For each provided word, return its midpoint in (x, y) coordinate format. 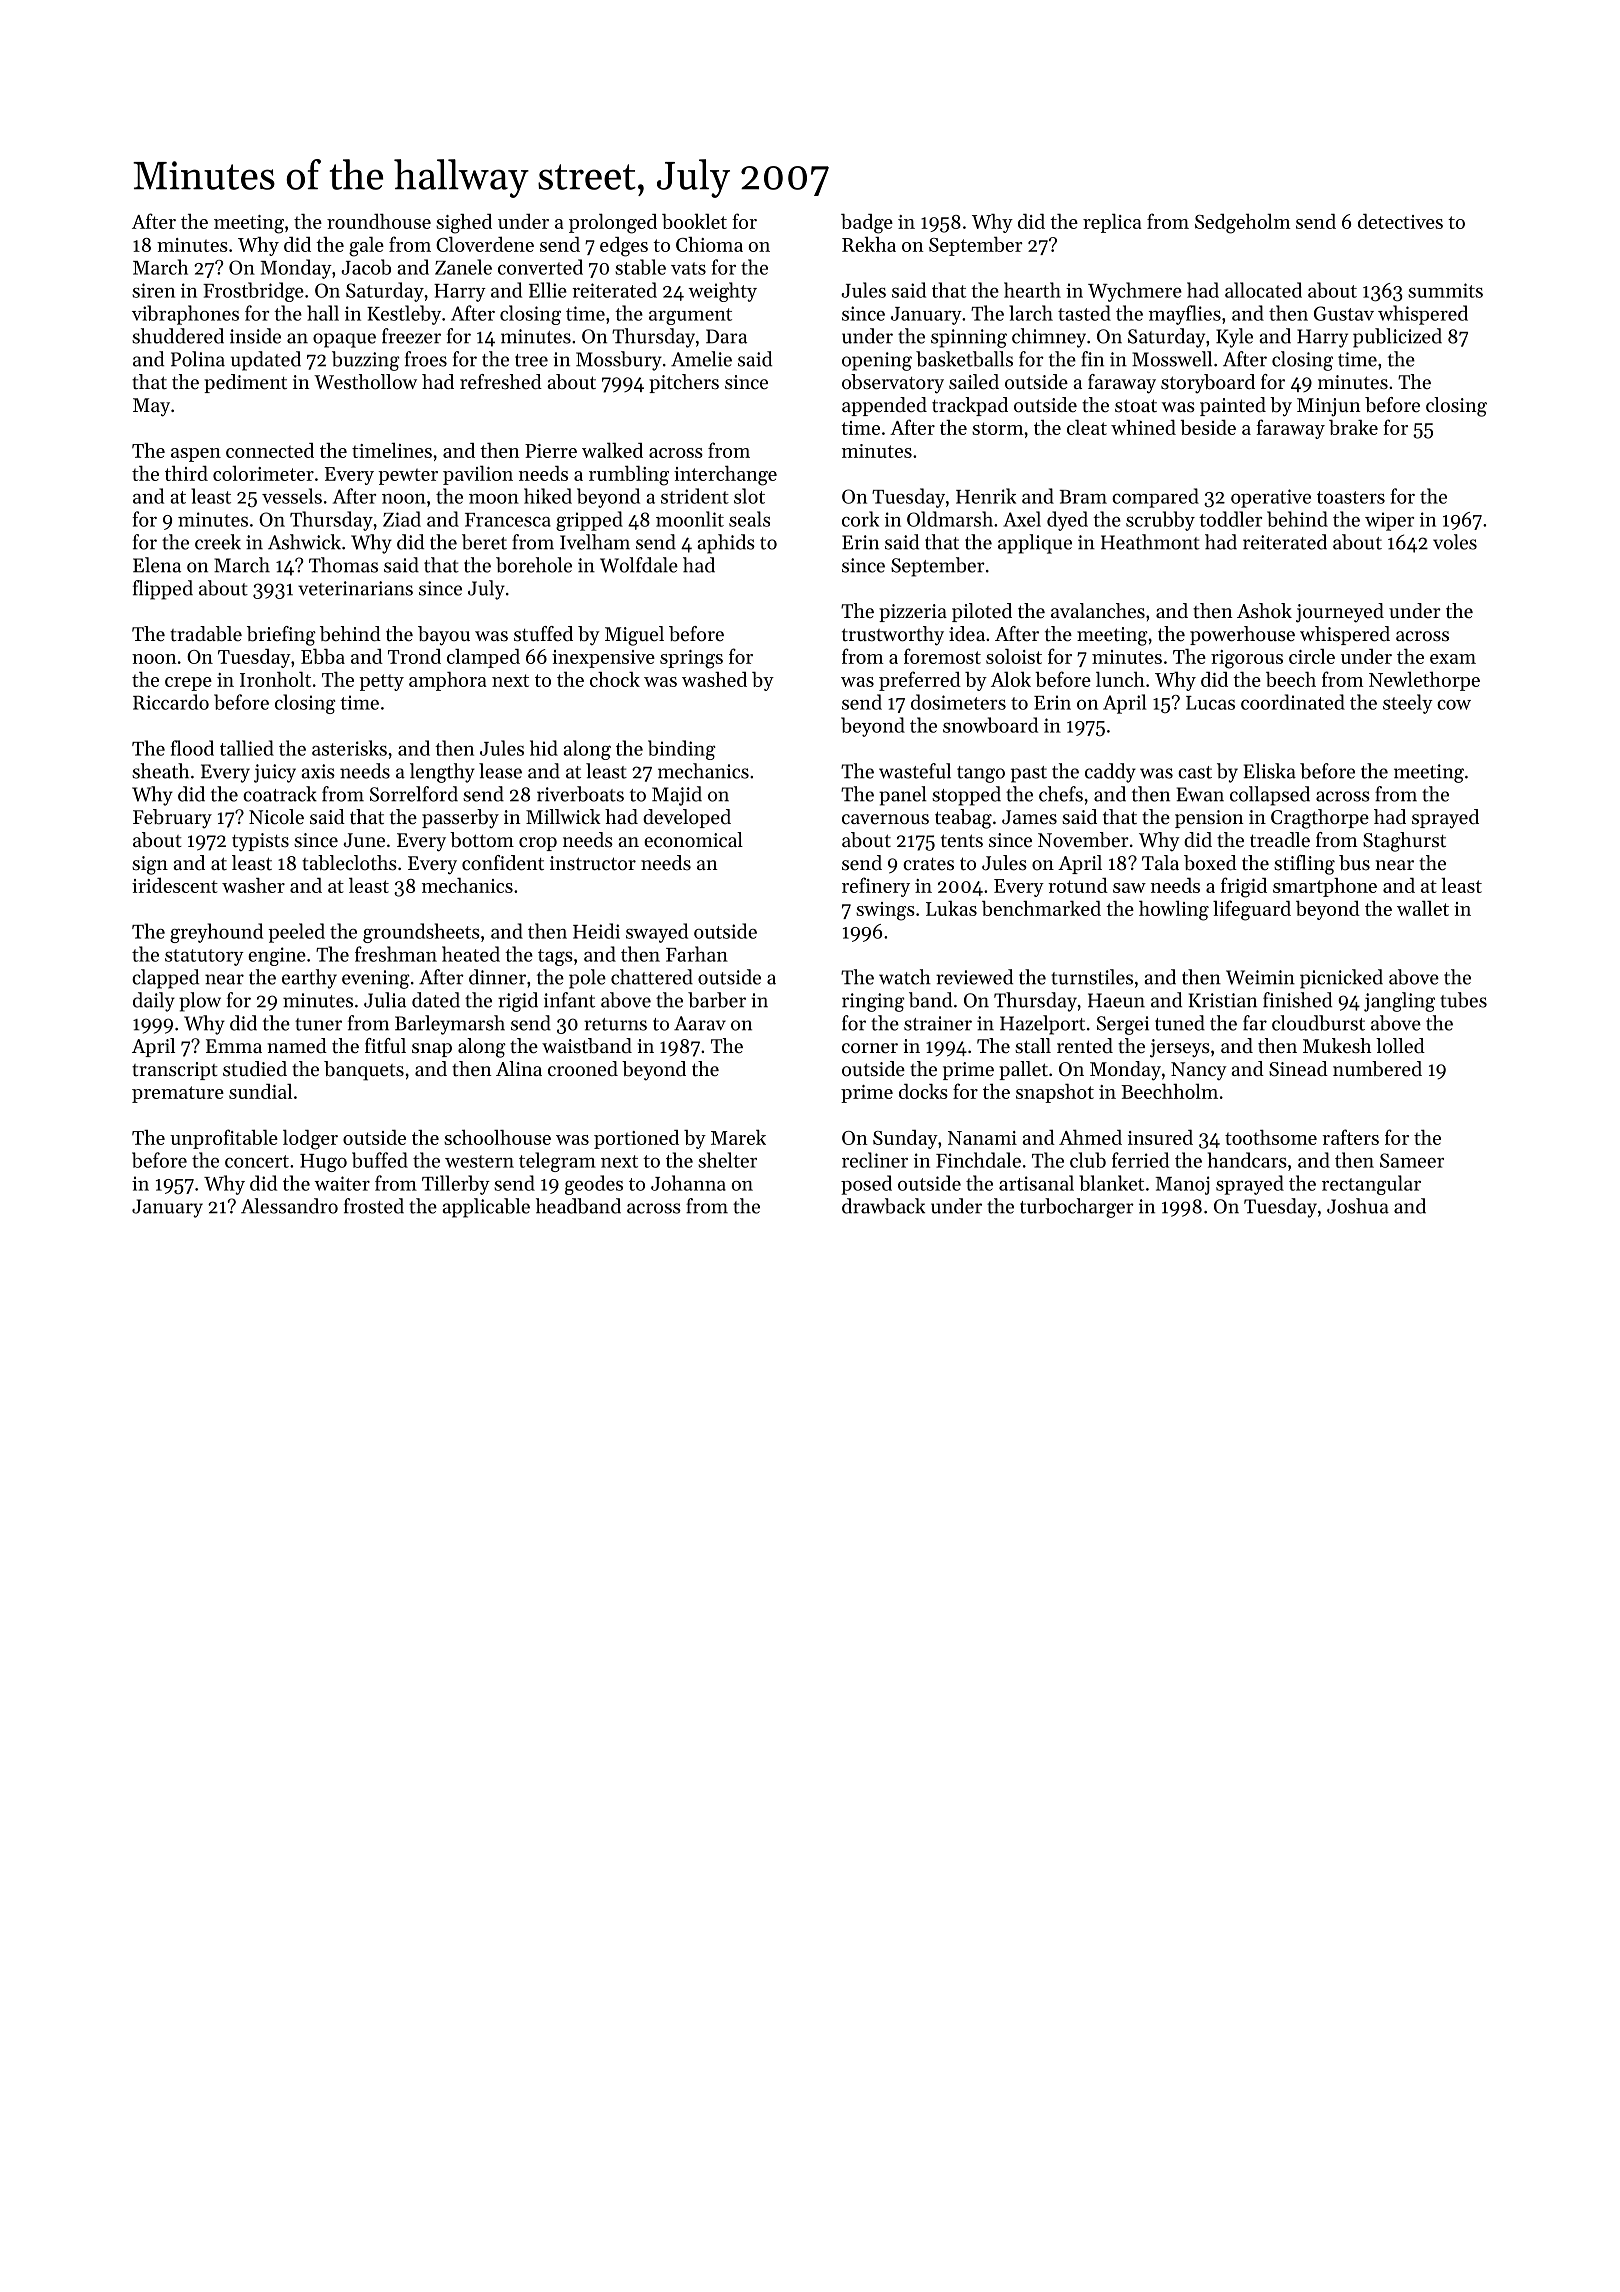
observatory (893, 384)
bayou (444, 636)
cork (860, 519)
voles (1455, 542)
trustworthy (893, 636)
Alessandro (289, 1206)
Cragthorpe (1320, 819)
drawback (883, 1206)
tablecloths (349, 863)
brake (1353, 427)
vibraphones (185, 315)
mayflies (1185, 315)
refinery (876, 887)
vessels (292, 496)
